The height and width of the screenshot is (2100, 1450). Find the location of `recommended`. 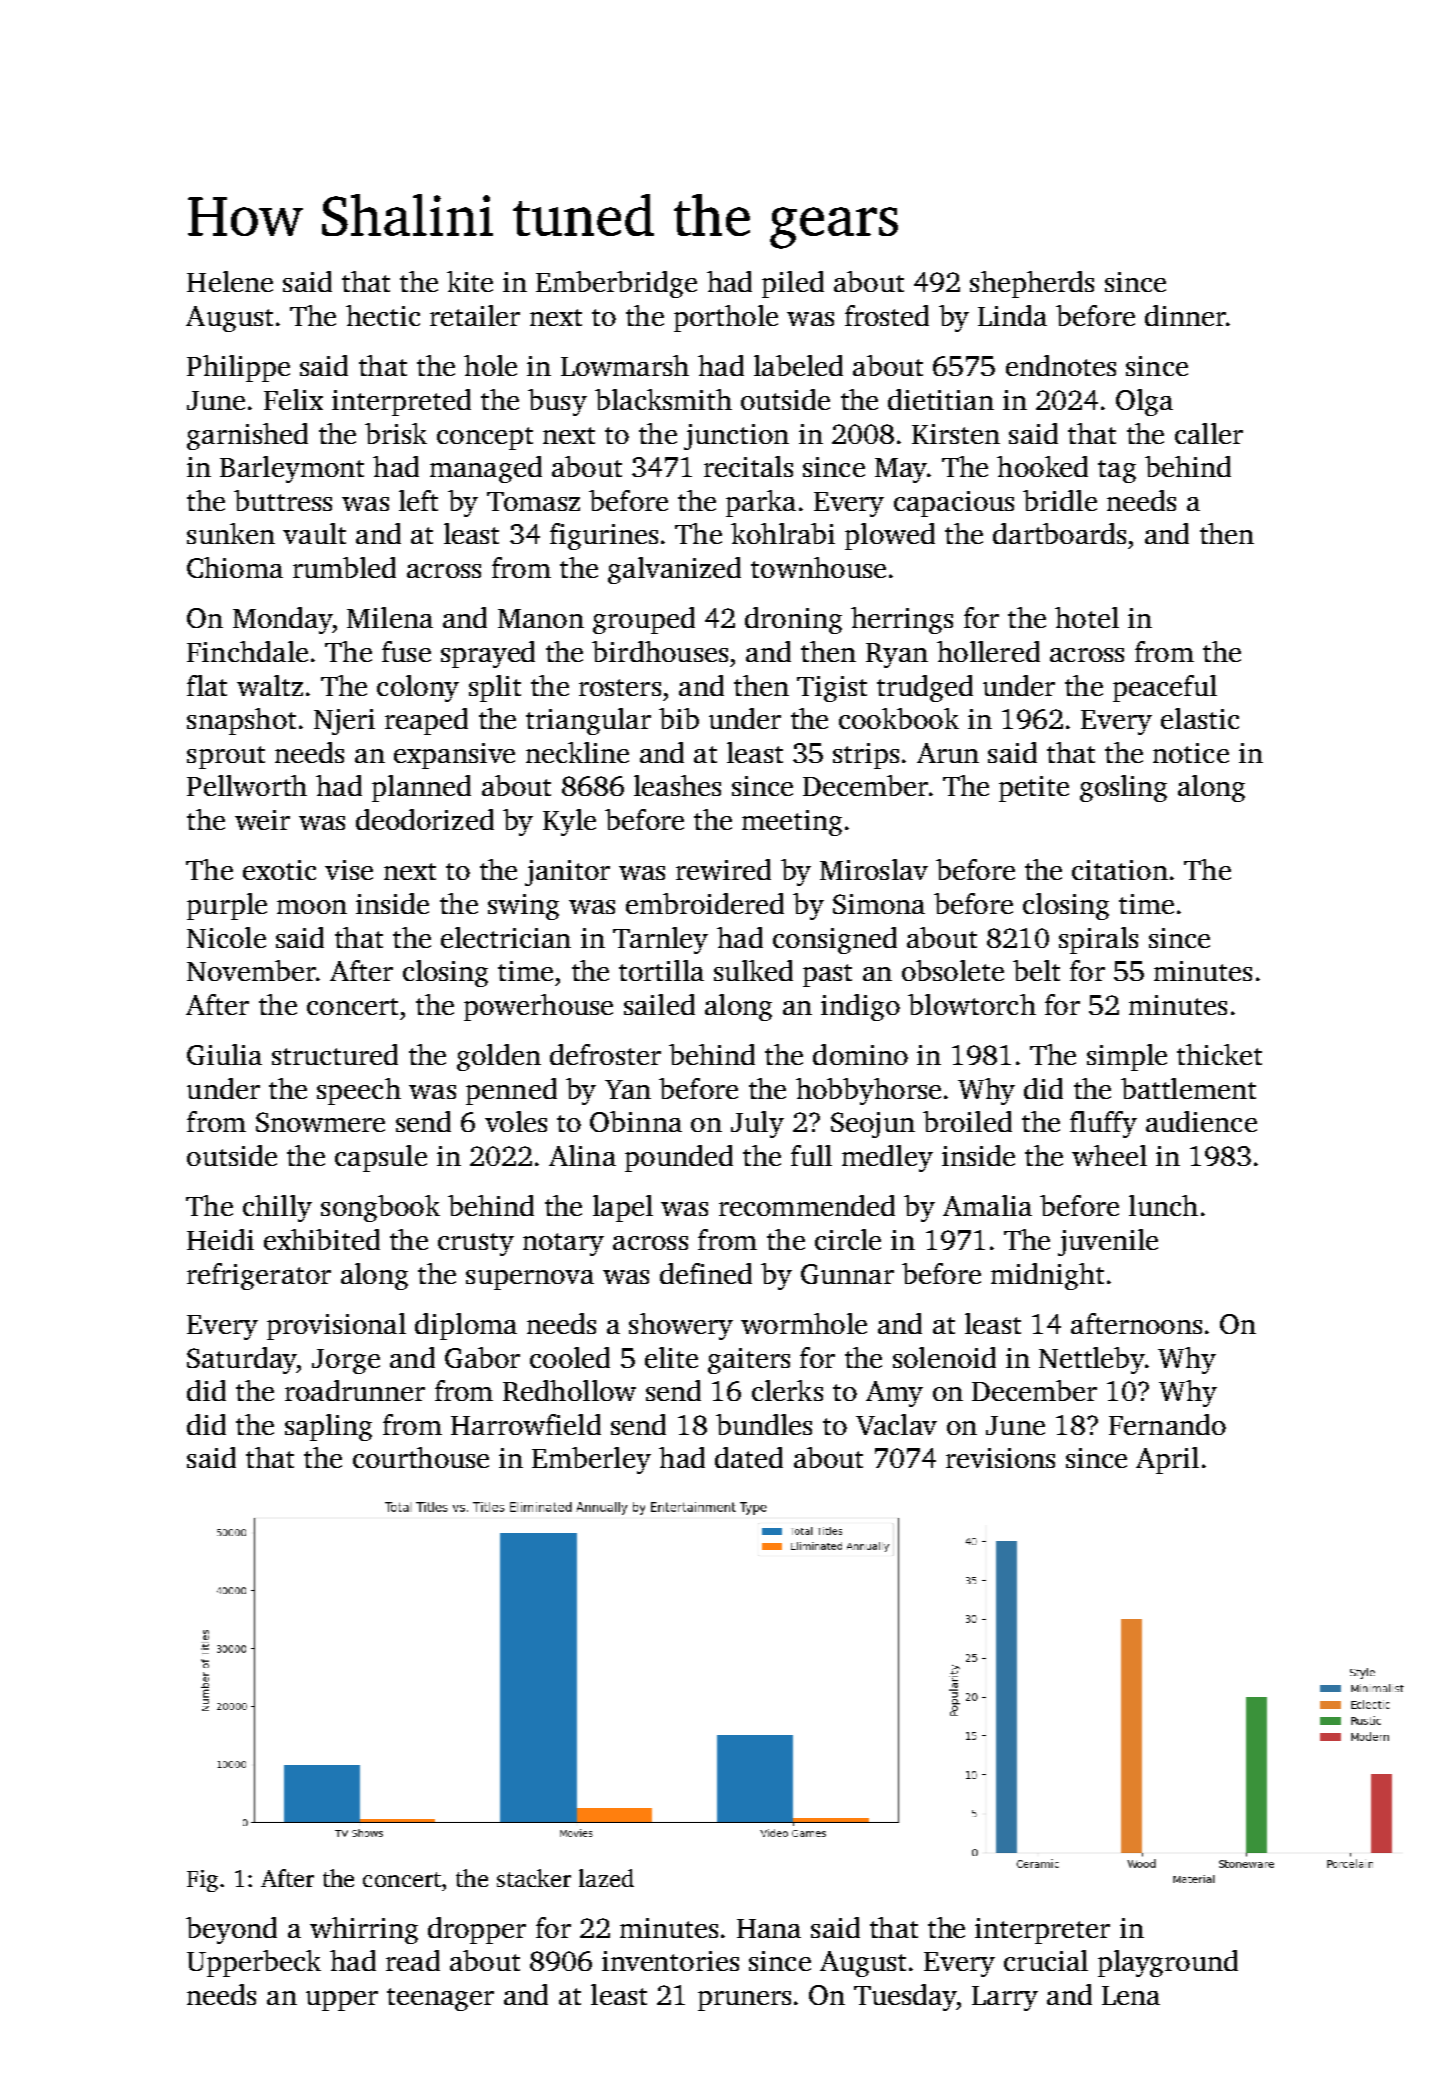

recommended is located at coordinates (807, 1205).
